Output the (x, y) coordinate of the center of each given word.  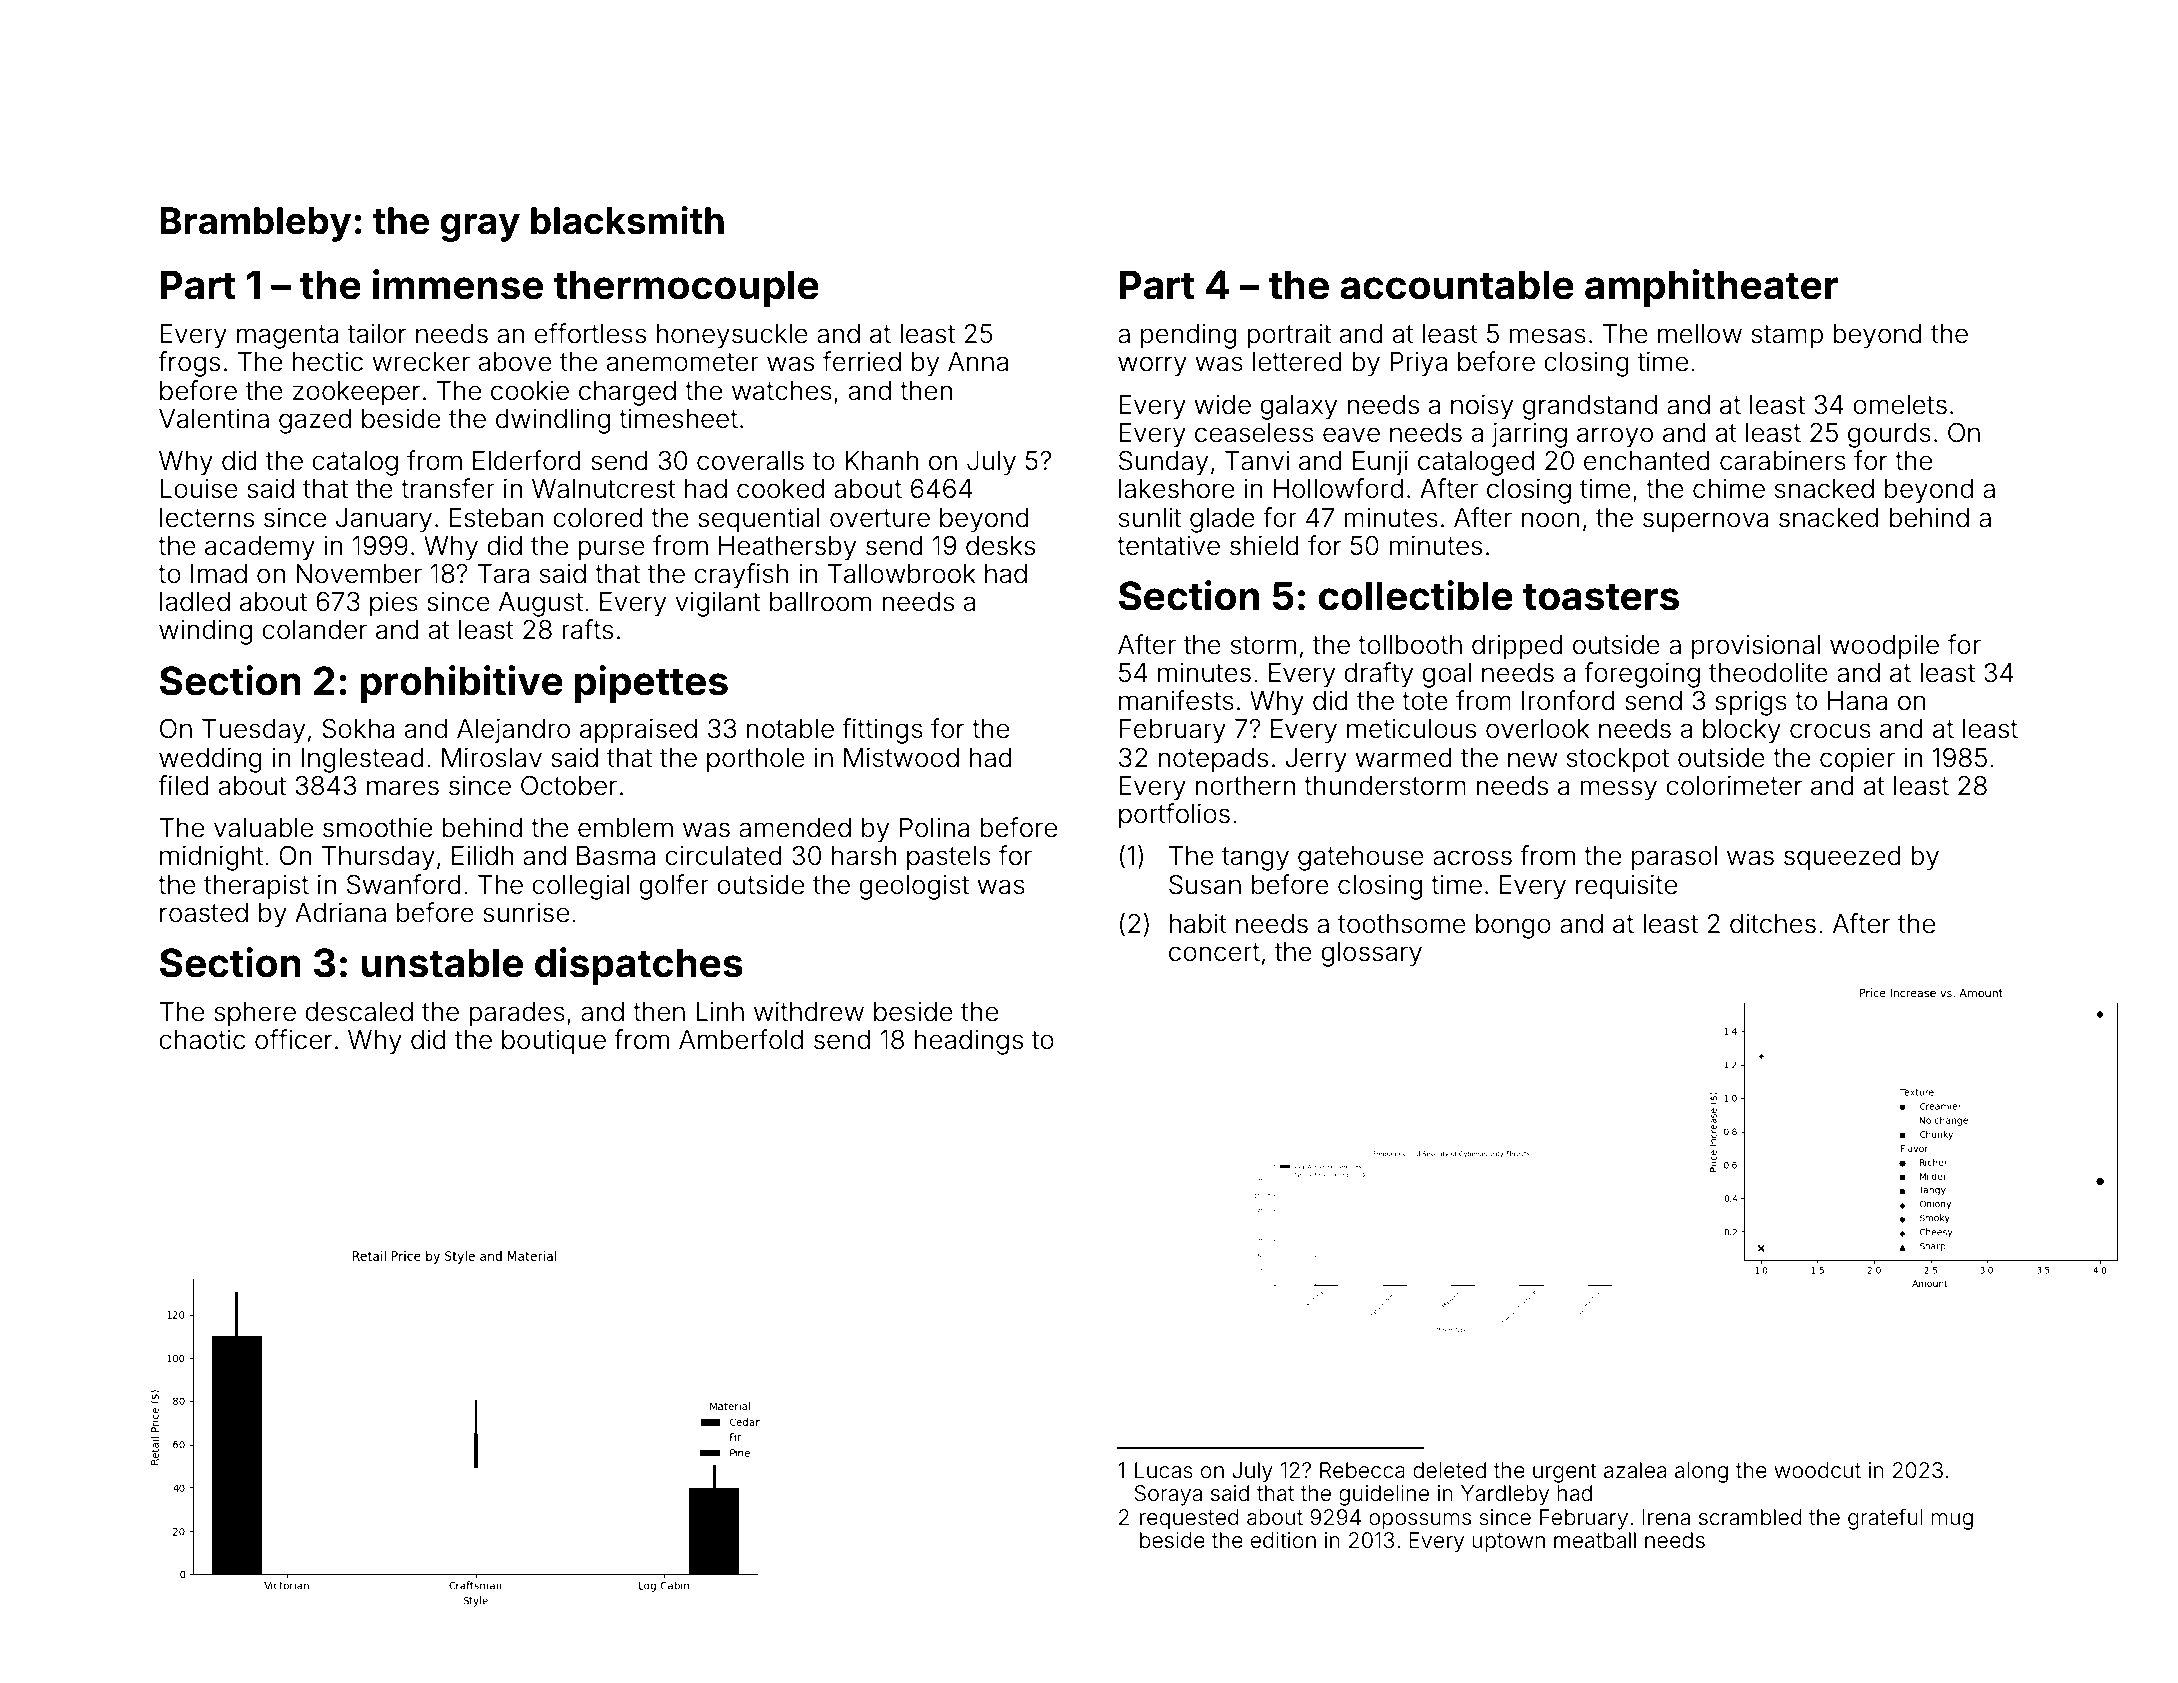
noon (1551, 520)
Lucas (1164, 1470)
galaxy (1298, 407)
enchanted (1647, 461)
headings (969, 1042)
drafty (1378, 675)
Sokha (358, 728)
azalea (1635, 1470)
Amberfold (741, 1039)
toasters (1601, 597)
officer (293, 1039)
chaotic (202, 1040)
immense (458, 284)
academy (260, 548)
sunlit (1150, 517)
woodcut (1817, 1470)
